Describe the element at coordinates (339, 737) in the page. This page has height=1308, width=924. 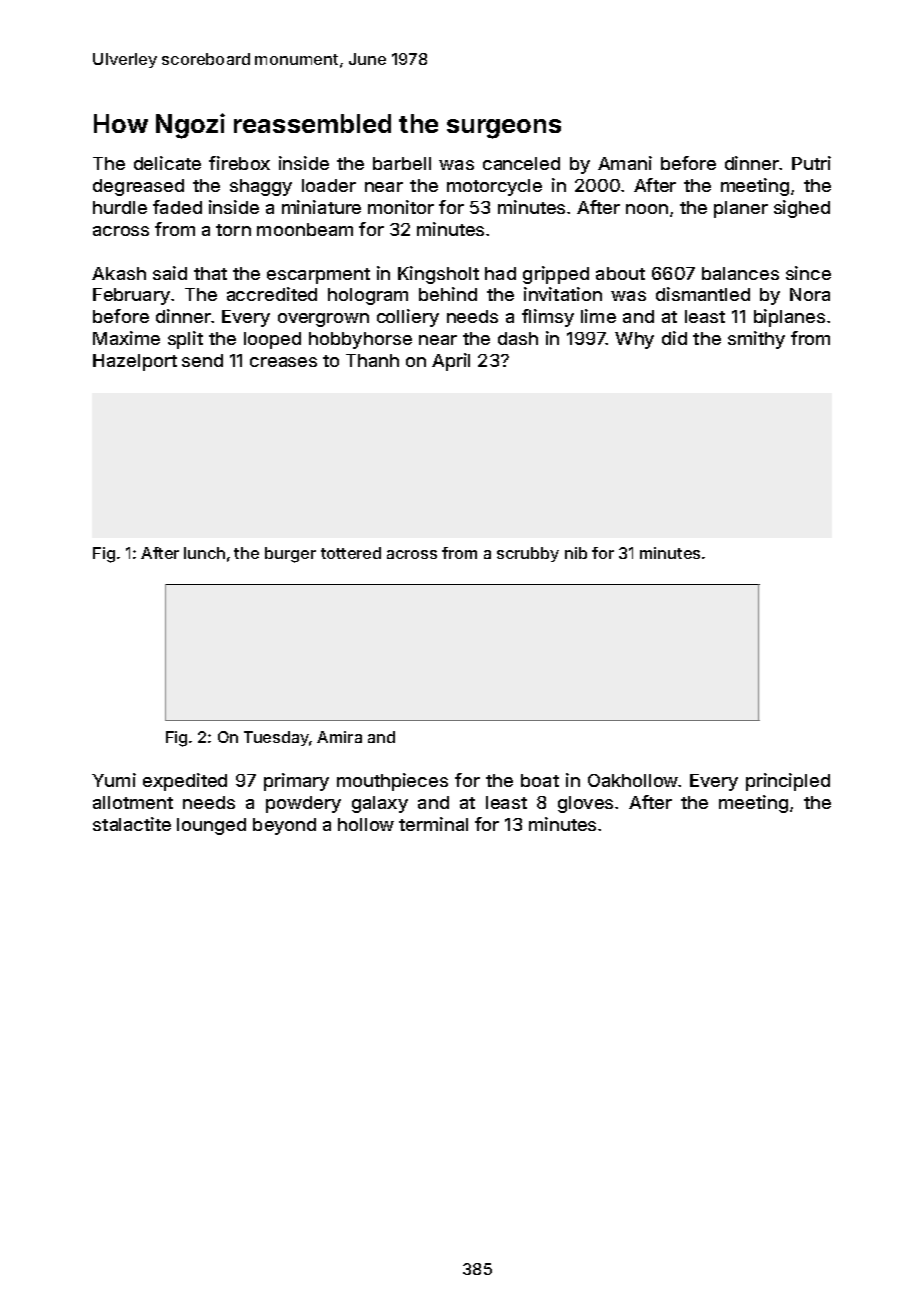
I see `Amira` at that location.
